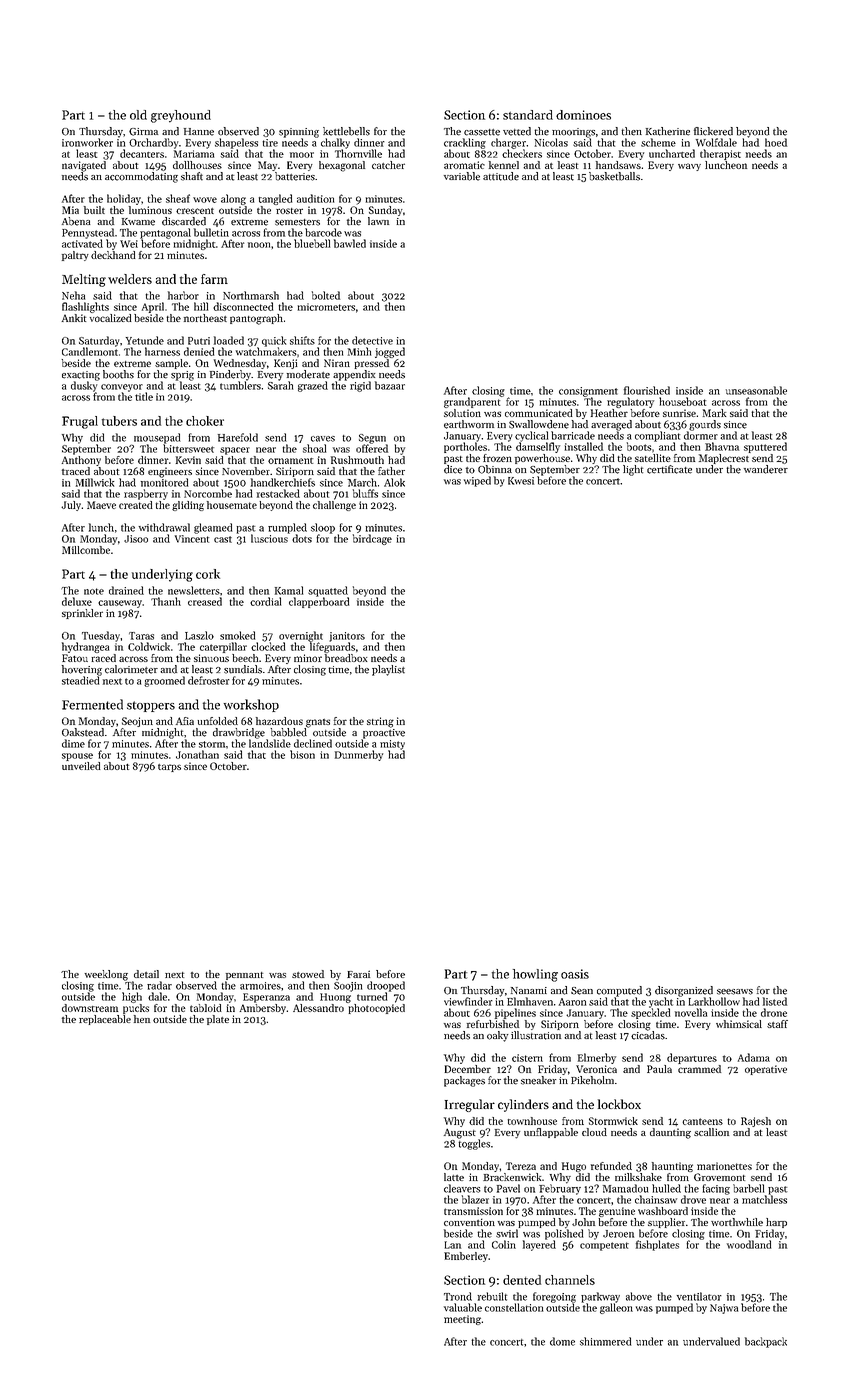 The width and height of the document is (849, 1400). Describe the element at coordinates (205, 421) in the document. I see `choker` at that location.
